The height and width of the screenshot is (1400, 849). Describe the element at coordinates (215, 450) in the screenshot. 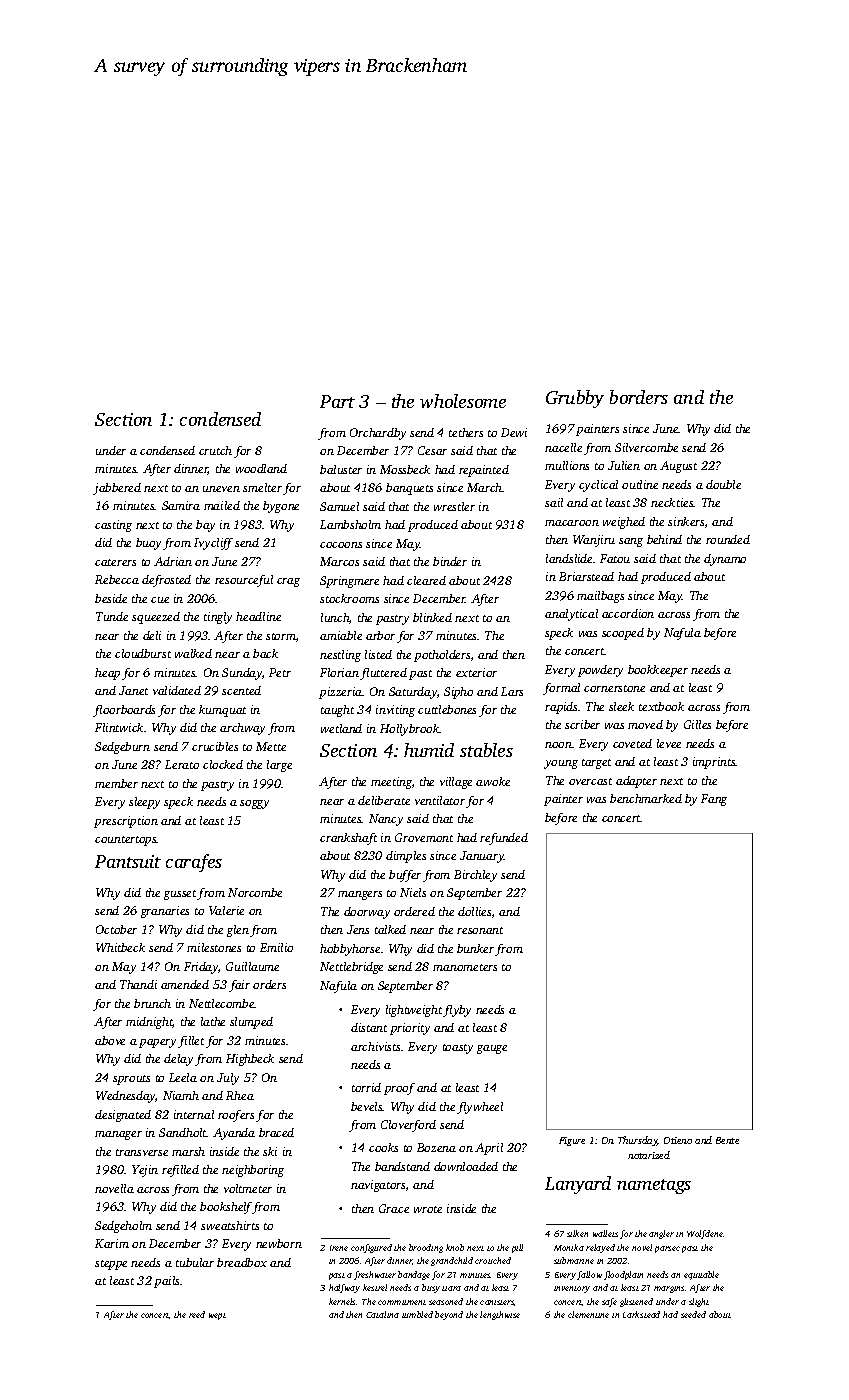

I see `crutch` at that location.
